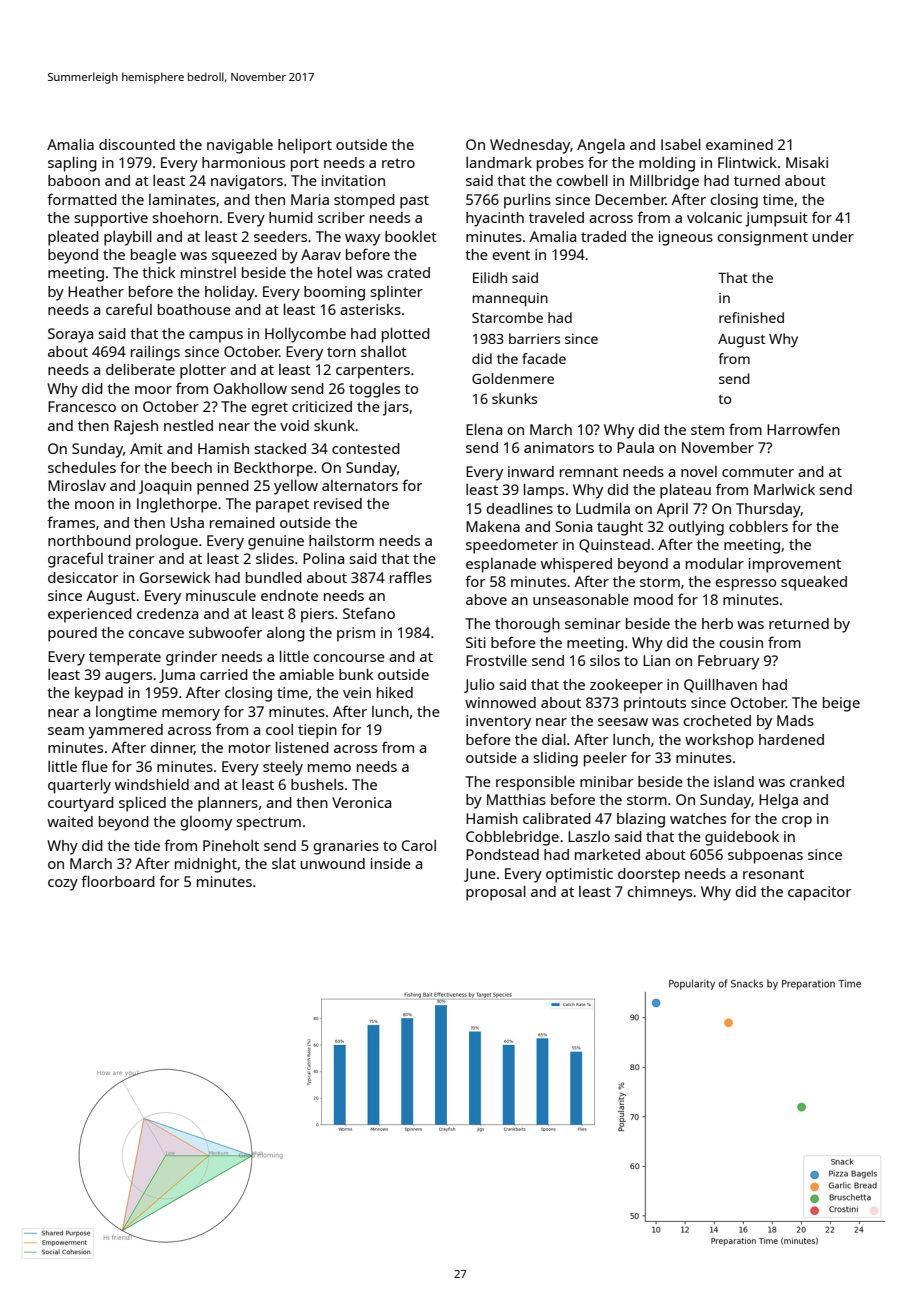  I want to click on Miroslav, so click(77, 485).
